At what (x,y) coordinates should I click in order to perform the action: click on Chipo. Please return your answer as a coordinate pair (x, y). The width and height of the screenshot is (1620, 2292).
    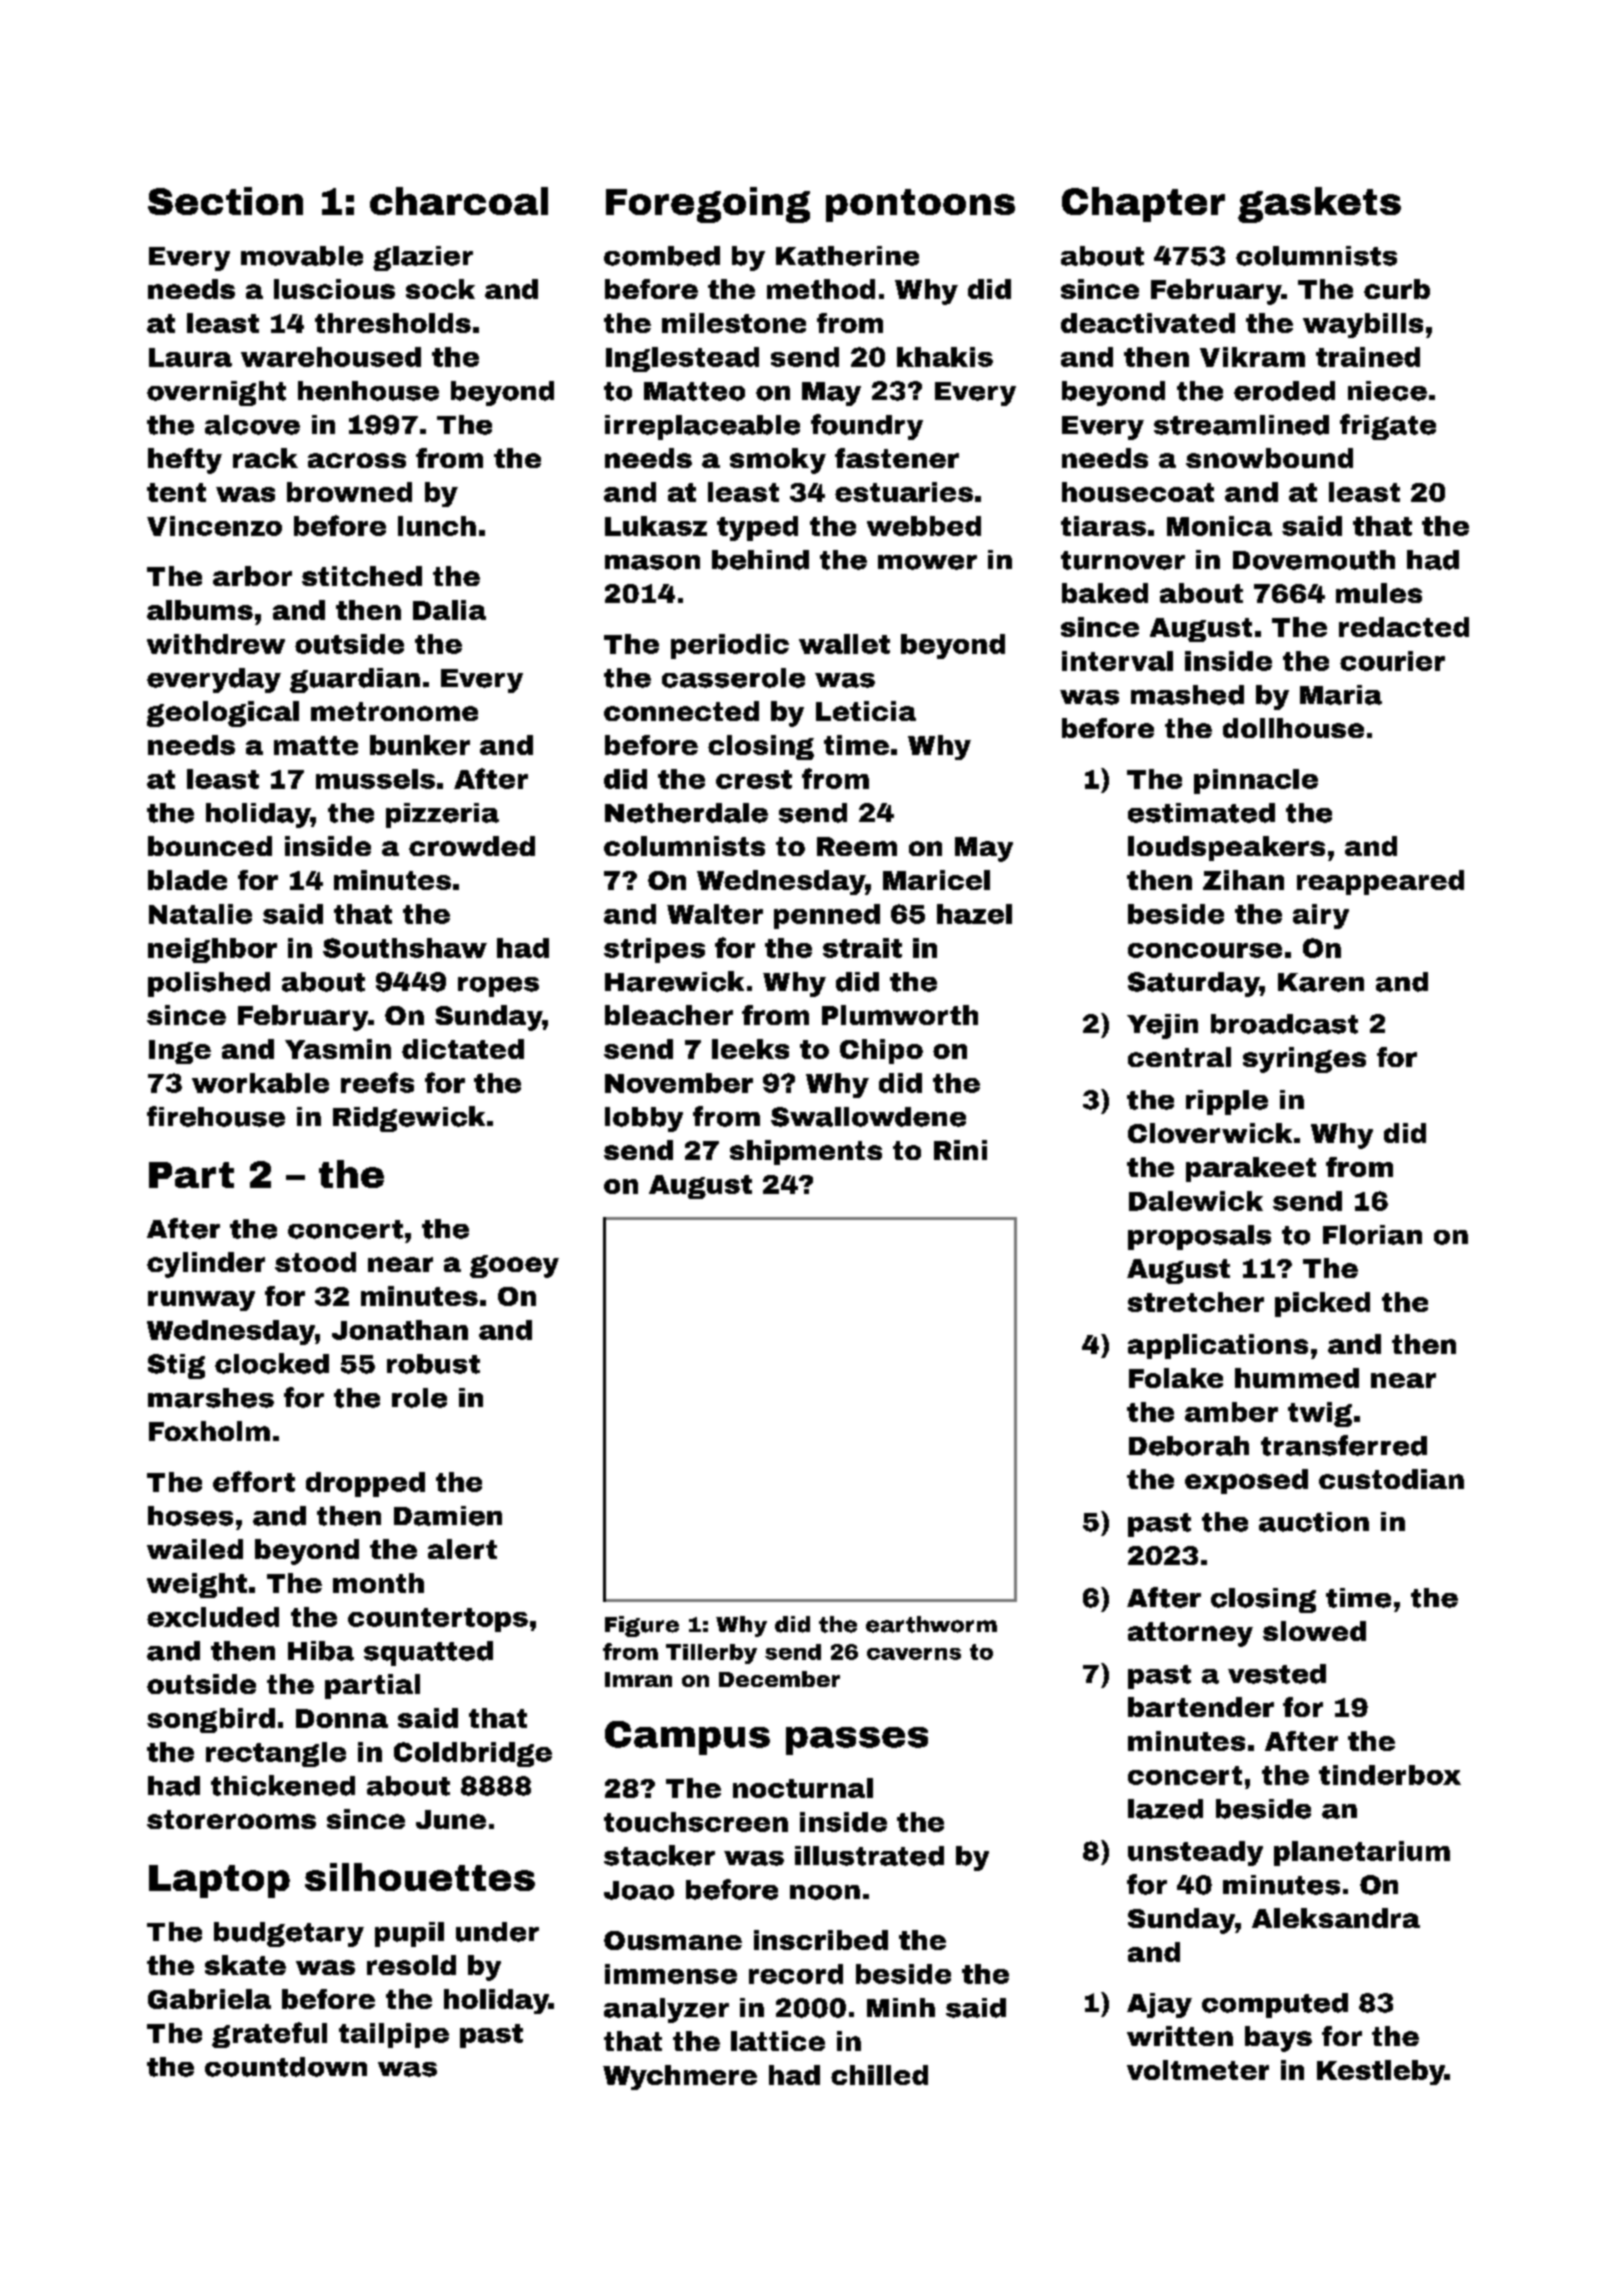
    Looking at the image, I should click on (881, 1051).
